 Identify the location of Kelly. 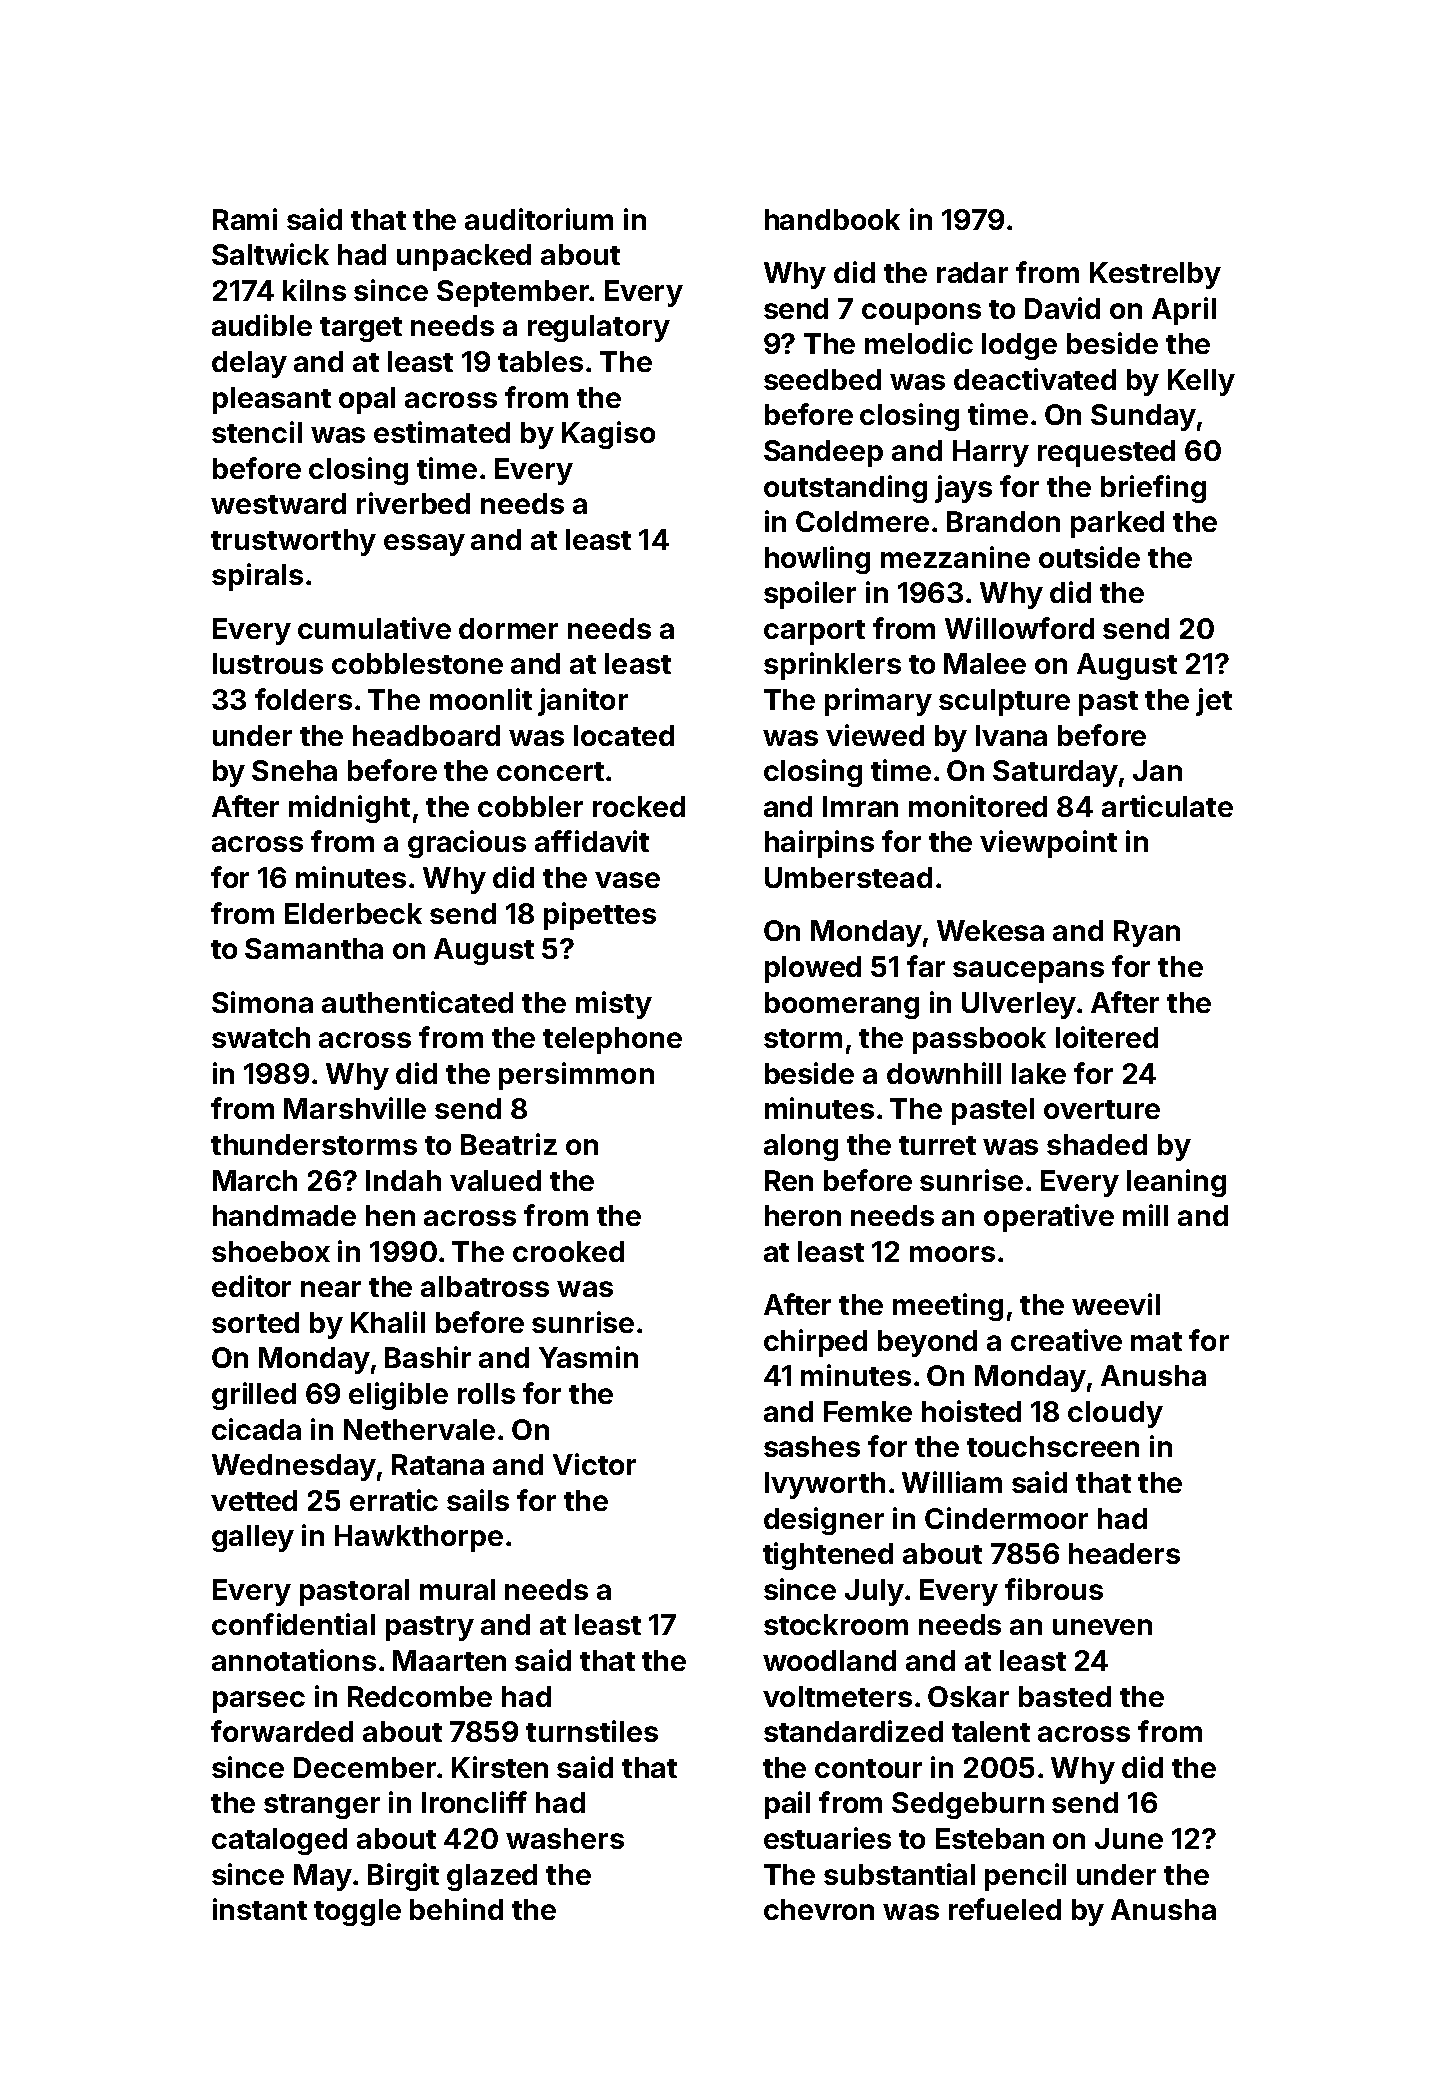
(1201, 382).
